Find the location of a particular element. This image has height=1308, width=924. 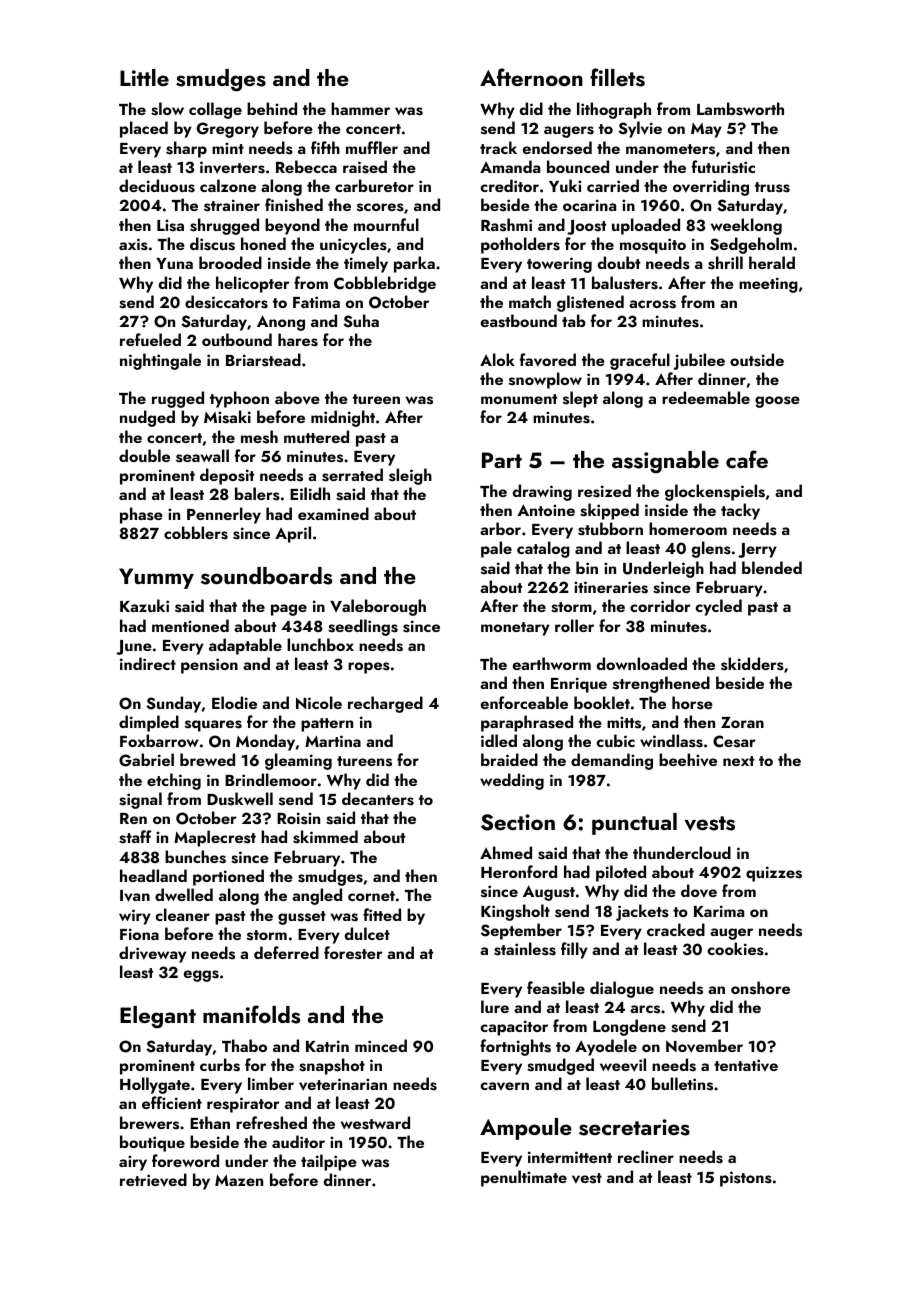

Monday is located at coordinates (265, 742).
